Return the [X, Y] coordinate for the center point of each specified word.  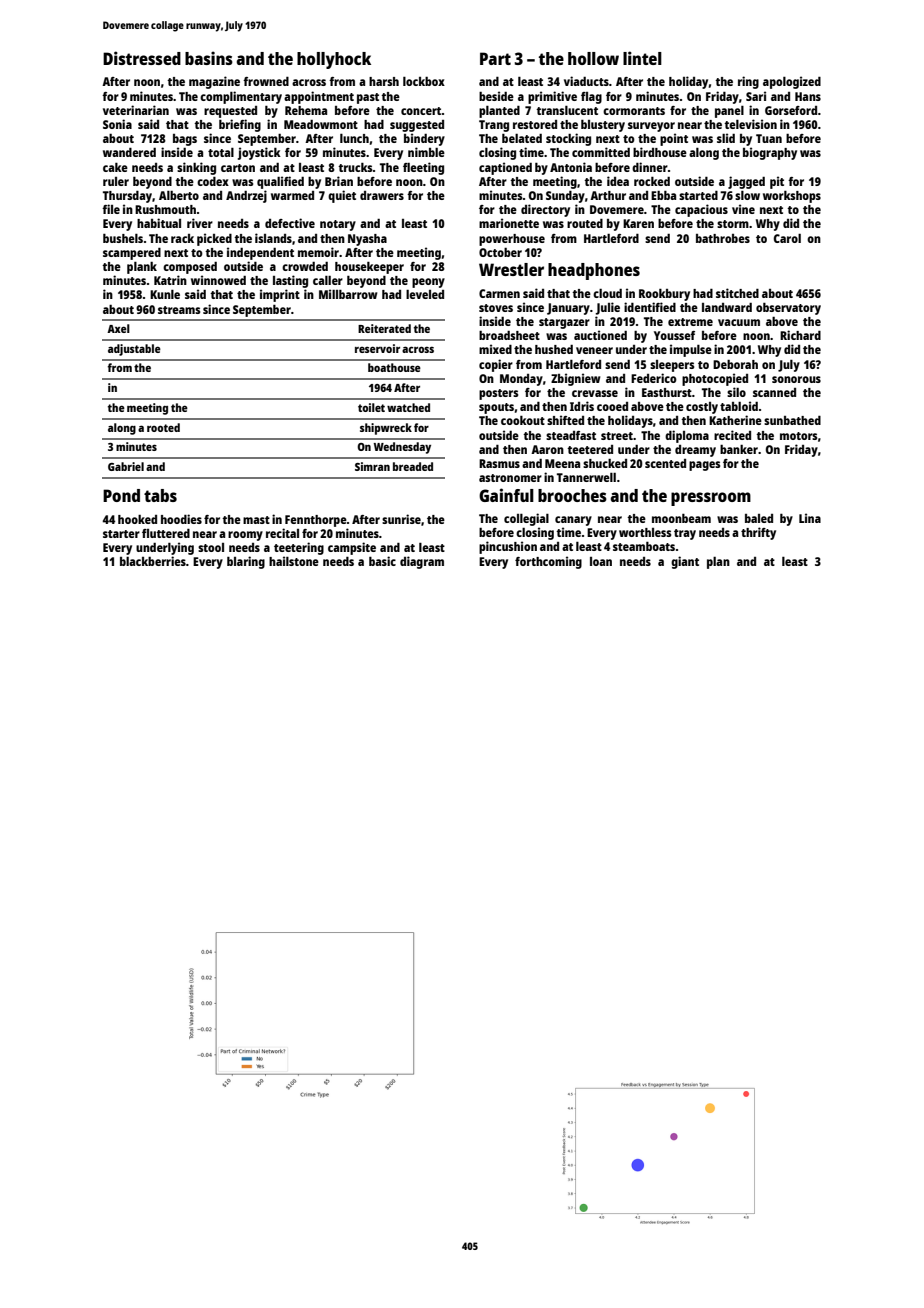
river [200, 223]
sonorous [796, 379]
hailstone [294, 561]
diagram [422, 562]
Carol [787, 238]
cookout [523, 420]
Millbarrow [348, 294]
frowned [266, 81]
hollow [593, 58]
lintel [642, 58]
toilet [371, 407]
